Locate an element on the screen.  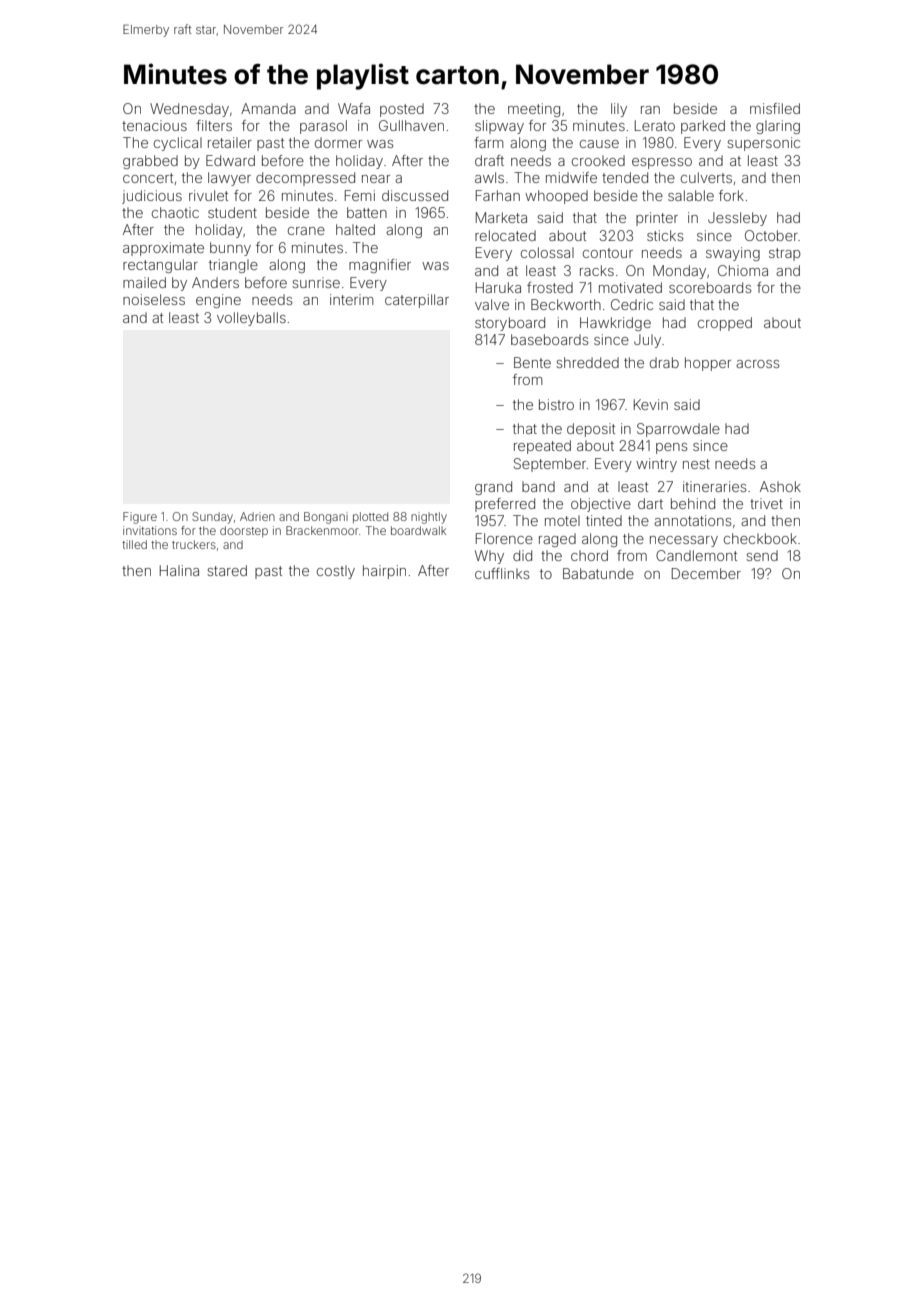
colossal is located at coordinates (547, 252).
